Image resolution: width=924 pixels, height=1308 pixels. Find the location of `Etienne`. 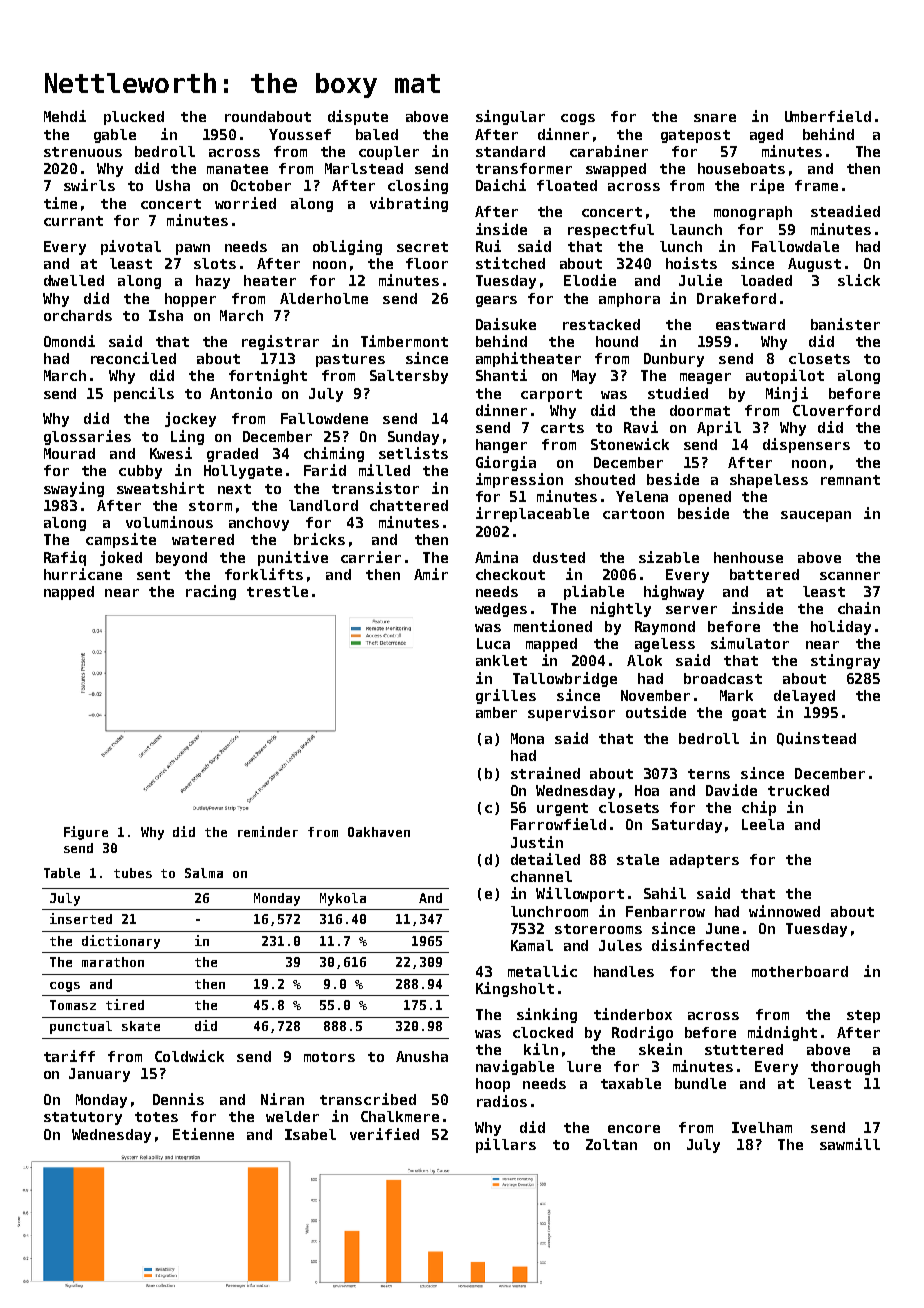

Etienne is located at coordinates (203, 1134).
